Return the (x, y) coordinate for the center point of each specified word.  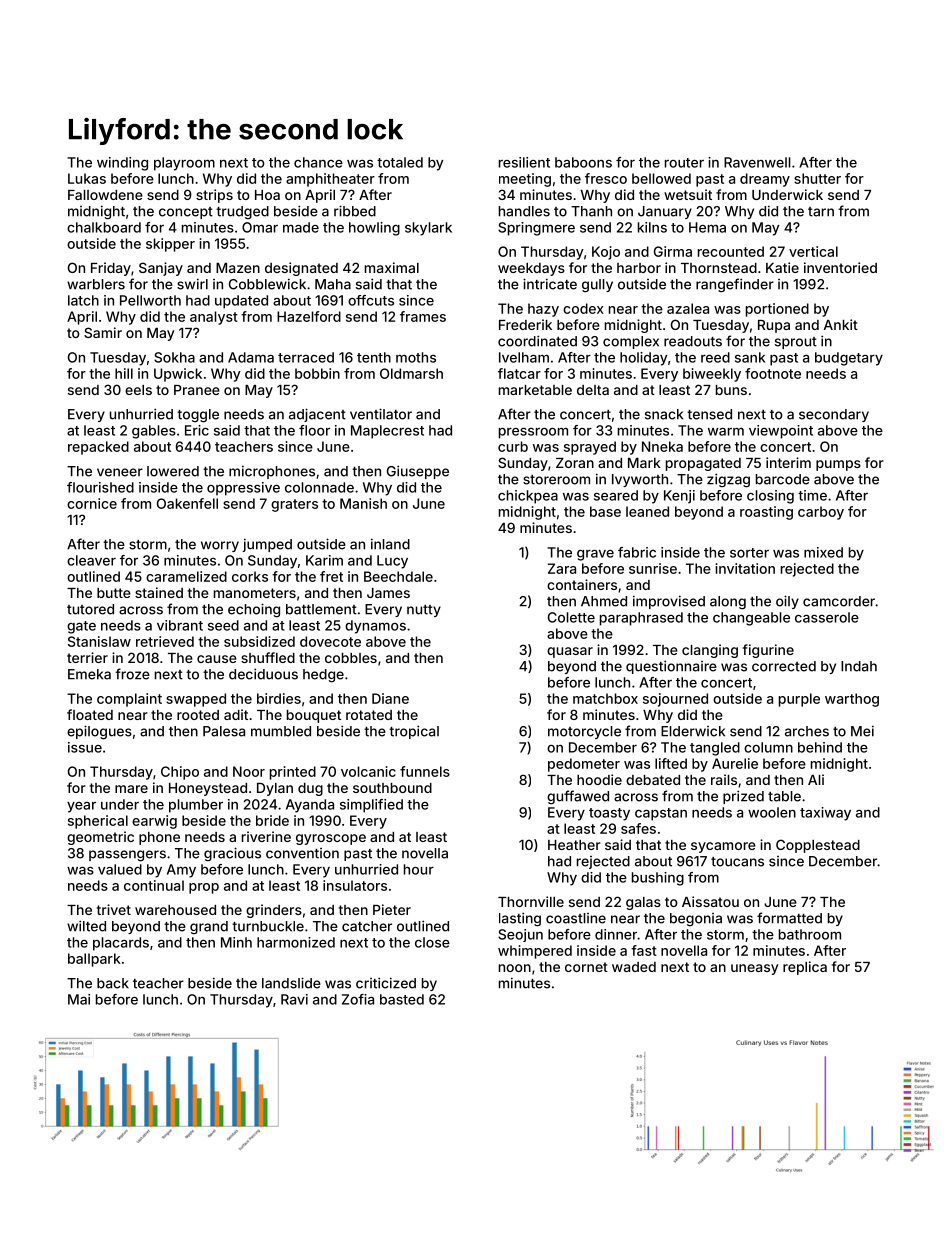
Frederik (525, 324)
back (113, 983)
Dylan (275, 789)
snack (664, 414)
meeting (525, 180)
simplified (371, 806)
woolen (772, 812)
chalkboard (104, 227)
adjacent (317, 415)
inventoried (840, 267)
